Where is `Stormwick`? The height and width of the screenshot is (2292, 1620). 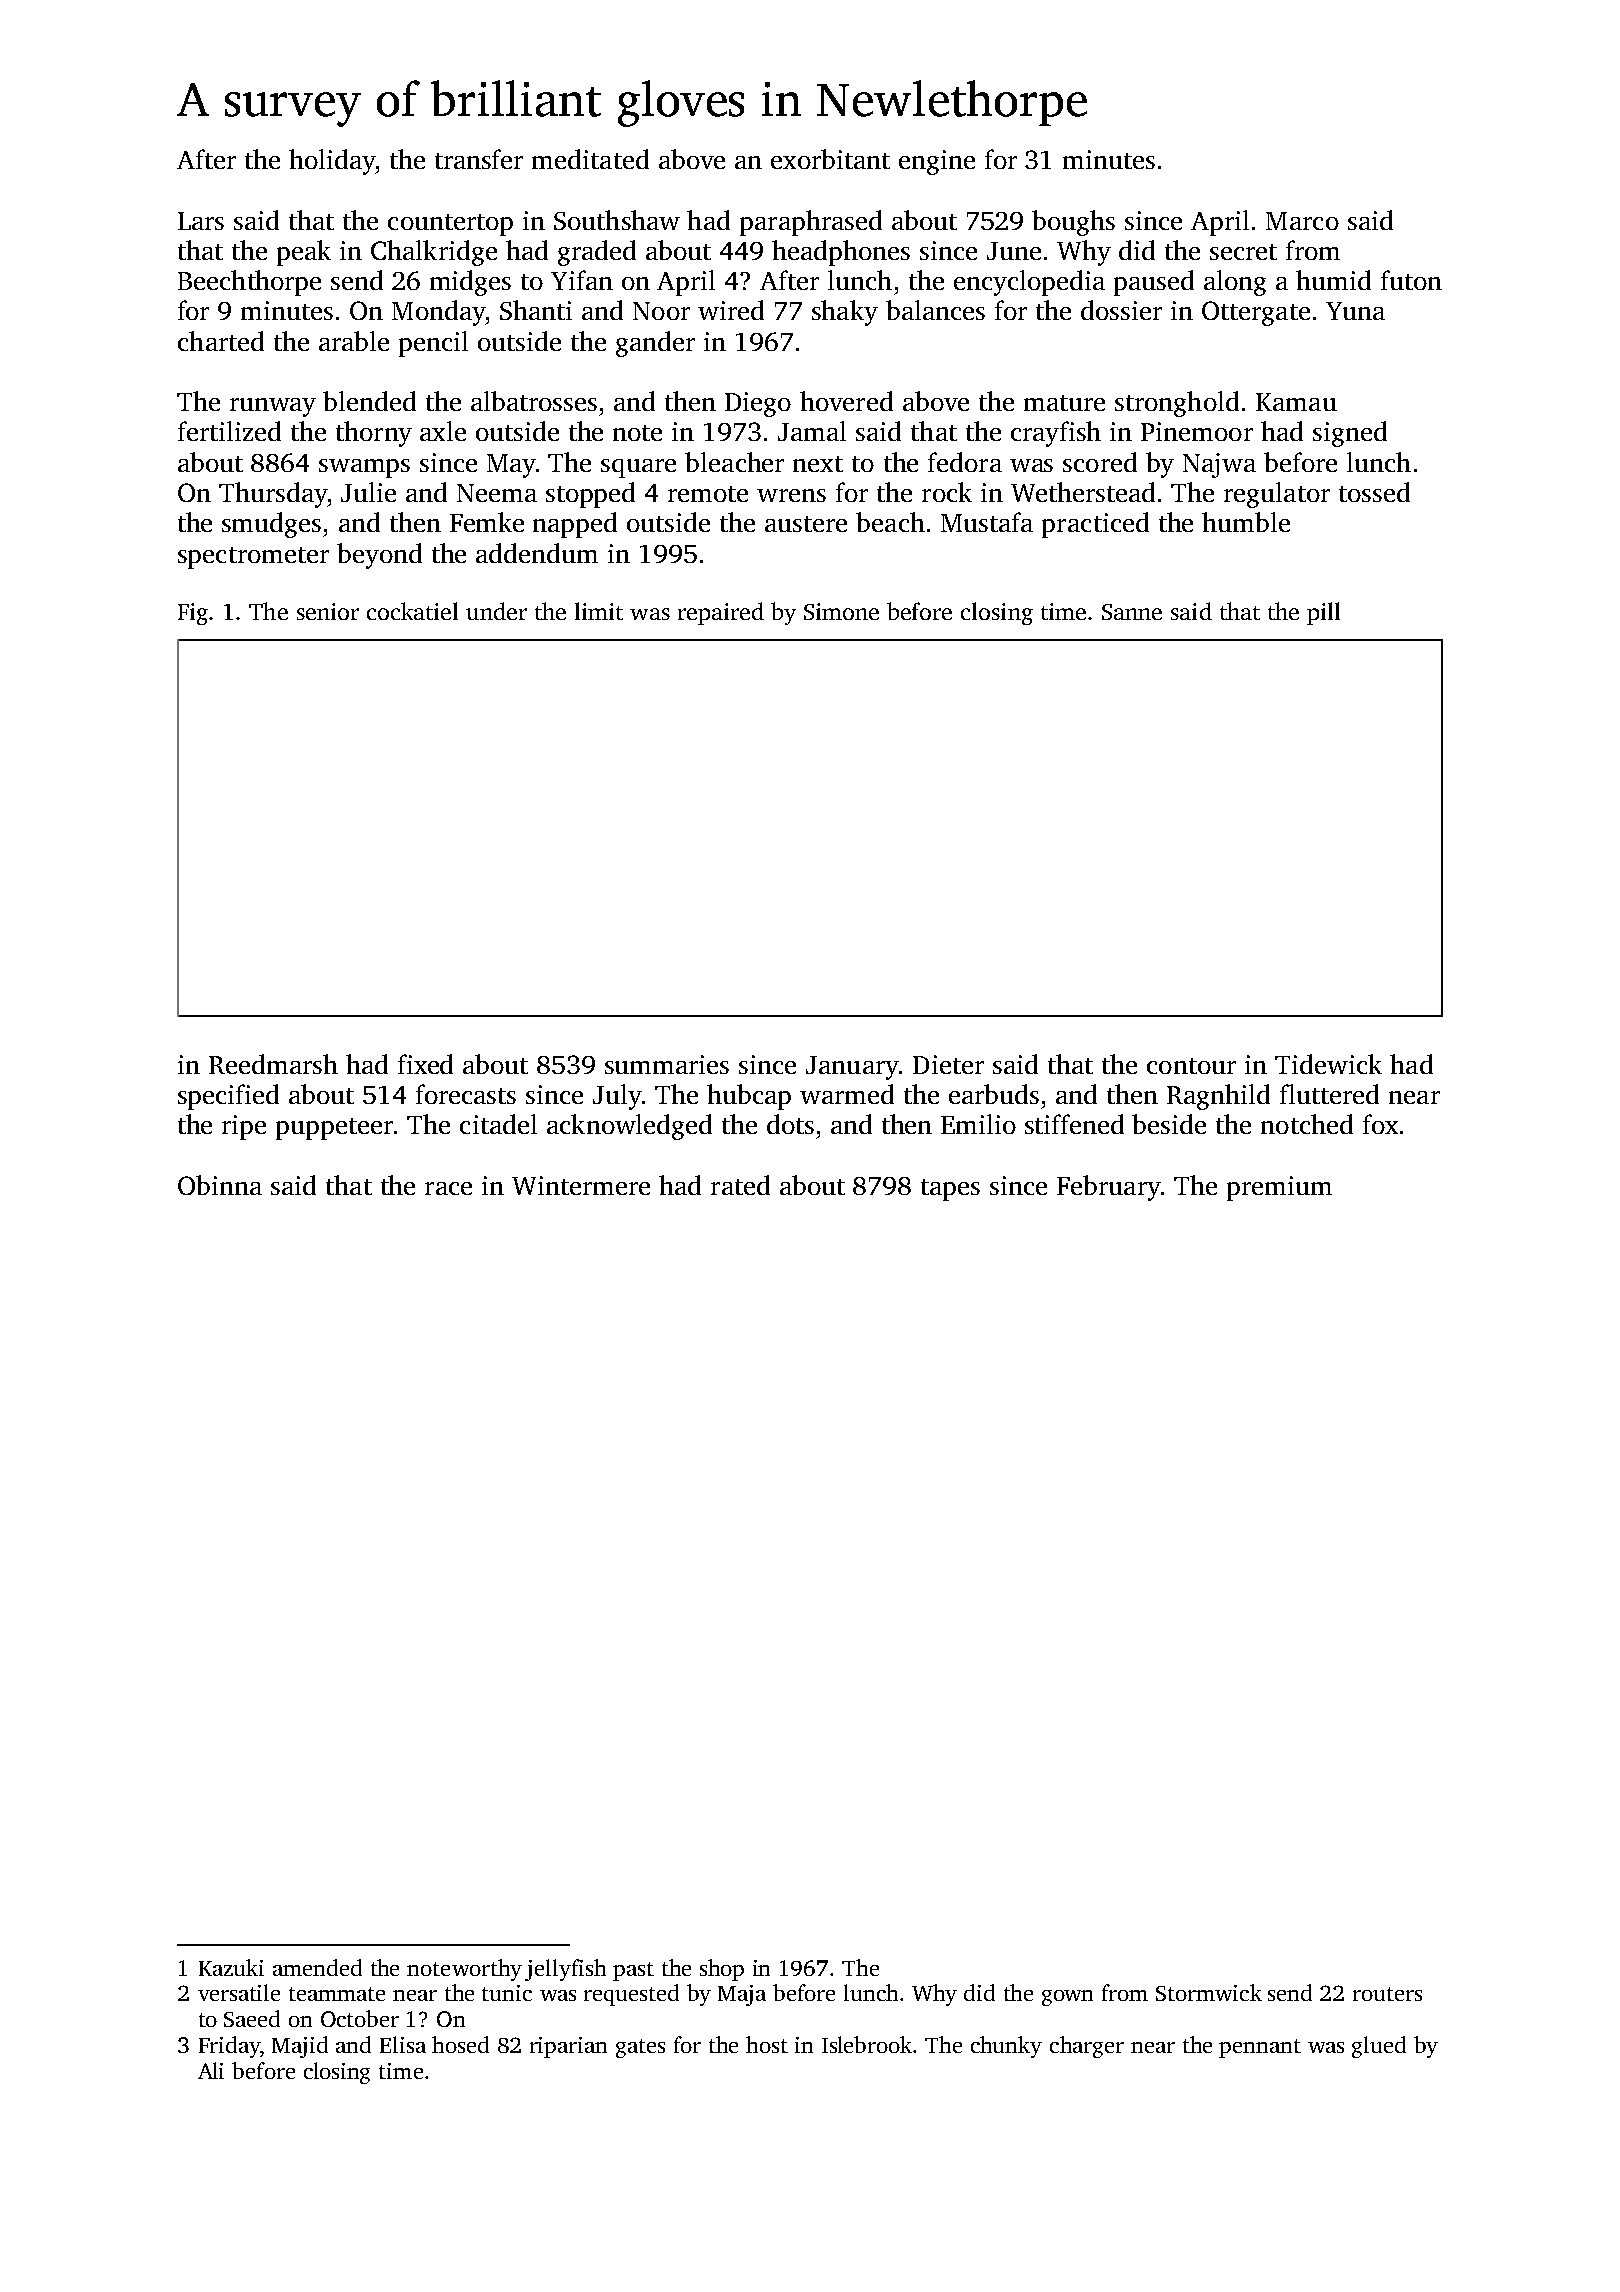
Stormwick is located at coordinates (1209, 1992).
